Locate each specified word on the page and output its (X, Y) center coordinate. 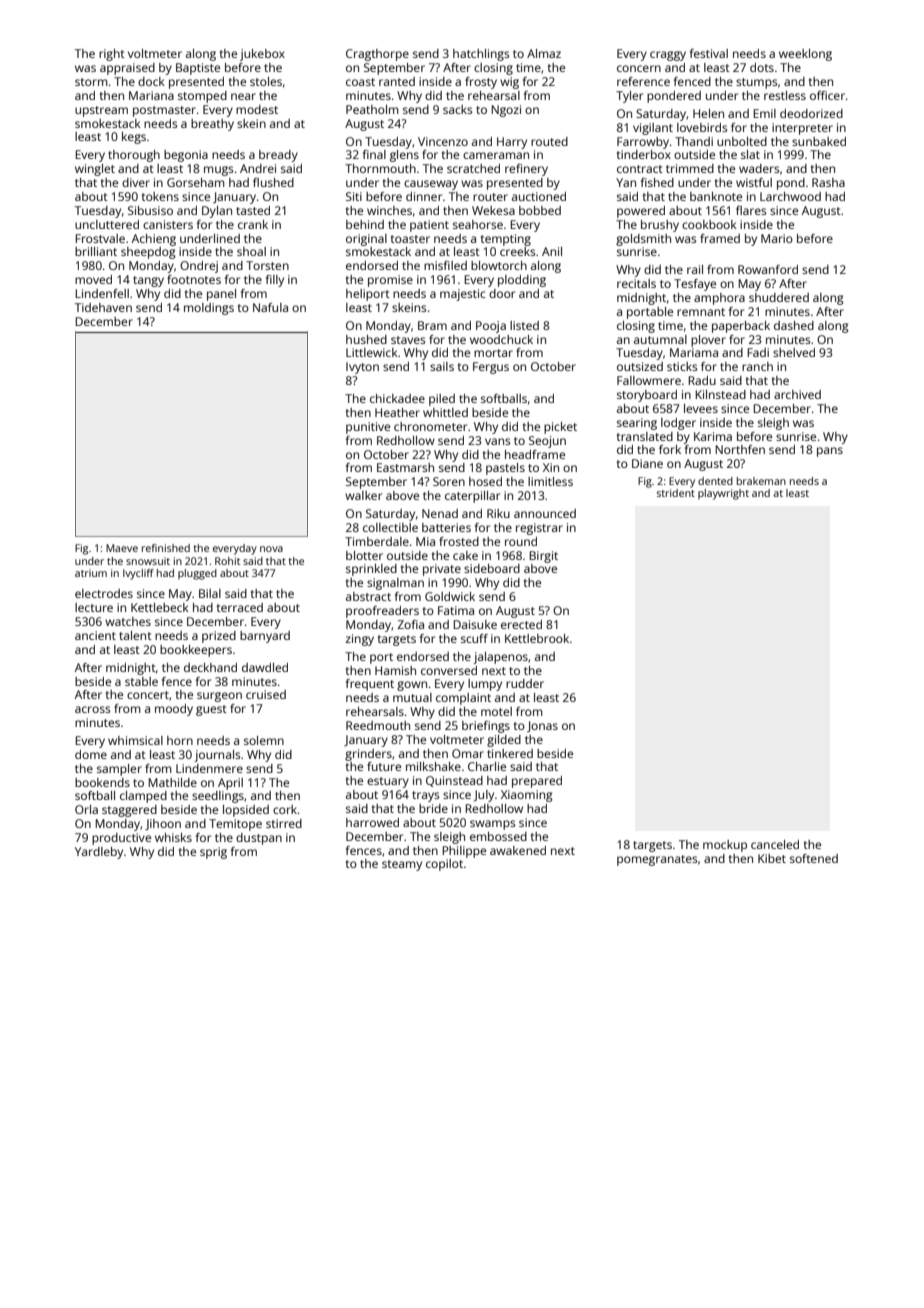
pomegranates (657, 860)
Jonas (542, 726)
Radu (702, 380)
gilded (504, 741)
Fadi (758, 352)
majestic (463, 295)
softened (814, 858)
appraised (127, 69)
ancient (95, 635)
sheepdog (148, 253)
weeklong (805, 55)
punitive (368, 428)
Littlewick (372, 352)
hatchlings (481, 55)
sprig (213, 853)
